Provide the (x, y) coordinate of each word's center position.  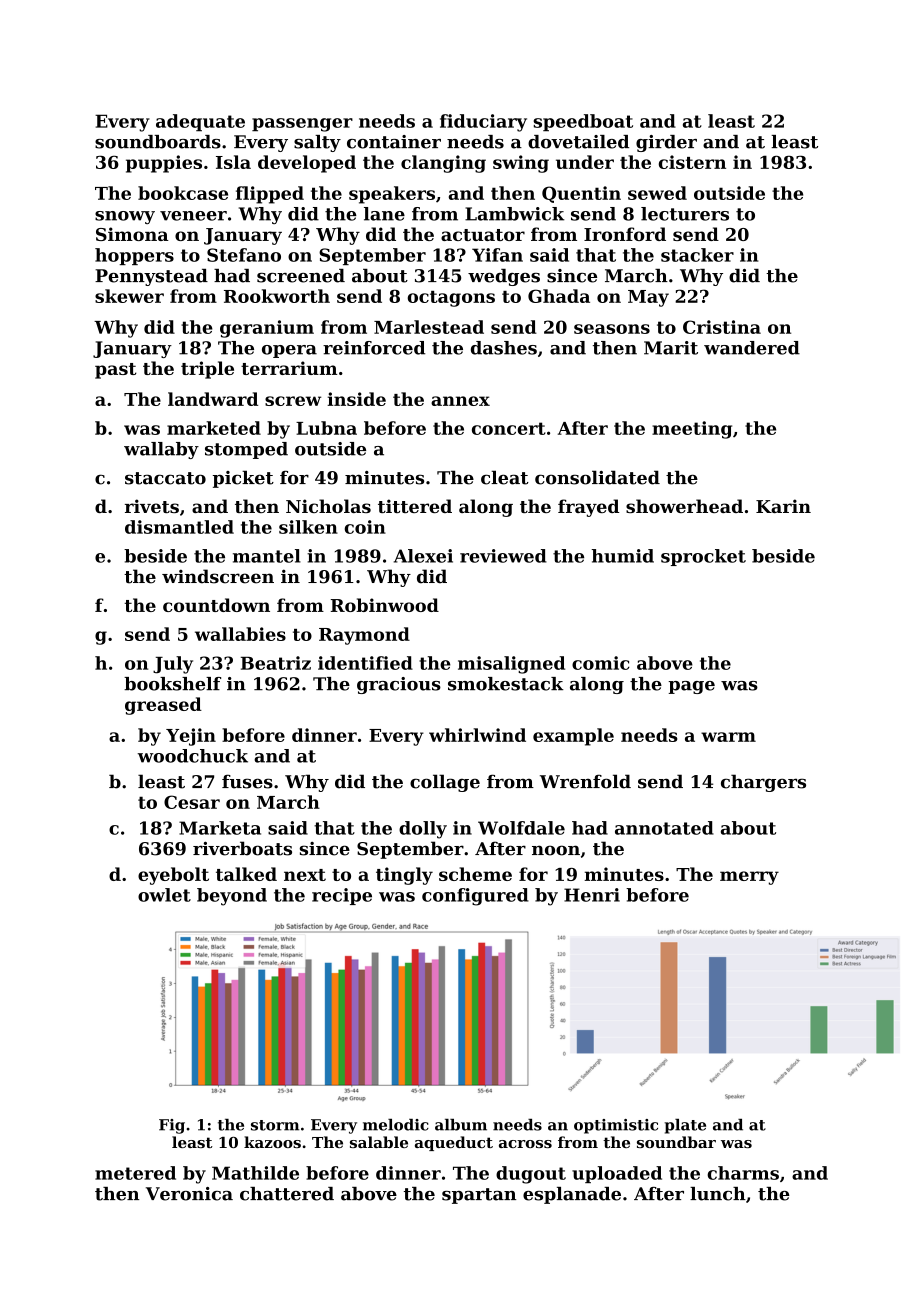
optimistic (616, 1126)
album (461, 1125)
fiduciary (483, 123)
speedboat (583, 122)
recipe (342, 896)
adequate (200, 122)
